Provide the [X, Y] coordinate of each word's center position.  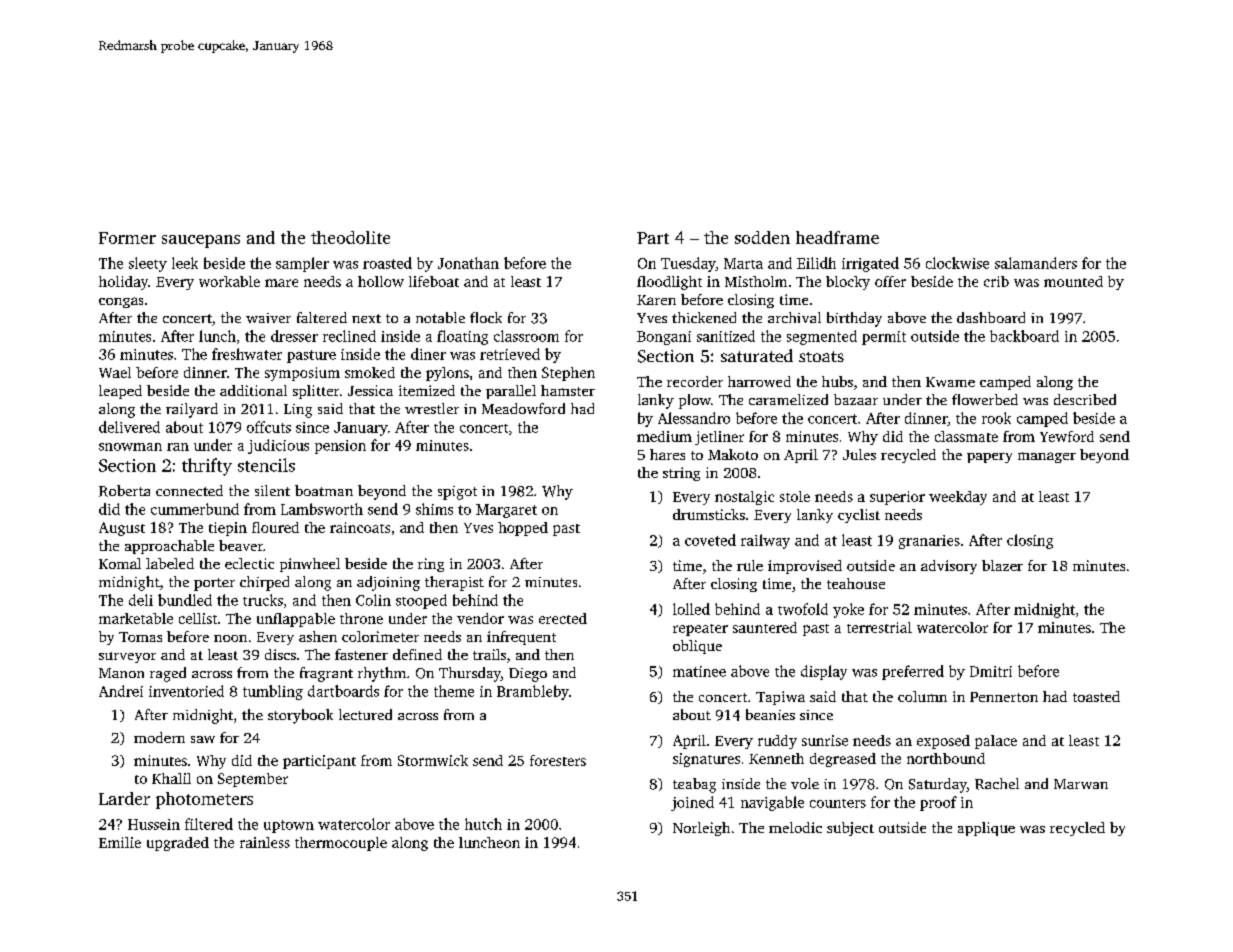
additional [253, 390]
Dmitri [991, 671]
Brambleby [533, 692]
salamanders [1036, 263]
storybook [300, 716]
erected [563, 618]
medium [664, 436]
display [824, 672]
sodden [762, 237]
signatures [706, 760]
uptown [289, 826]
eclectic [249, 563]
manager [1047, 457]
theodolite [350, 237]
